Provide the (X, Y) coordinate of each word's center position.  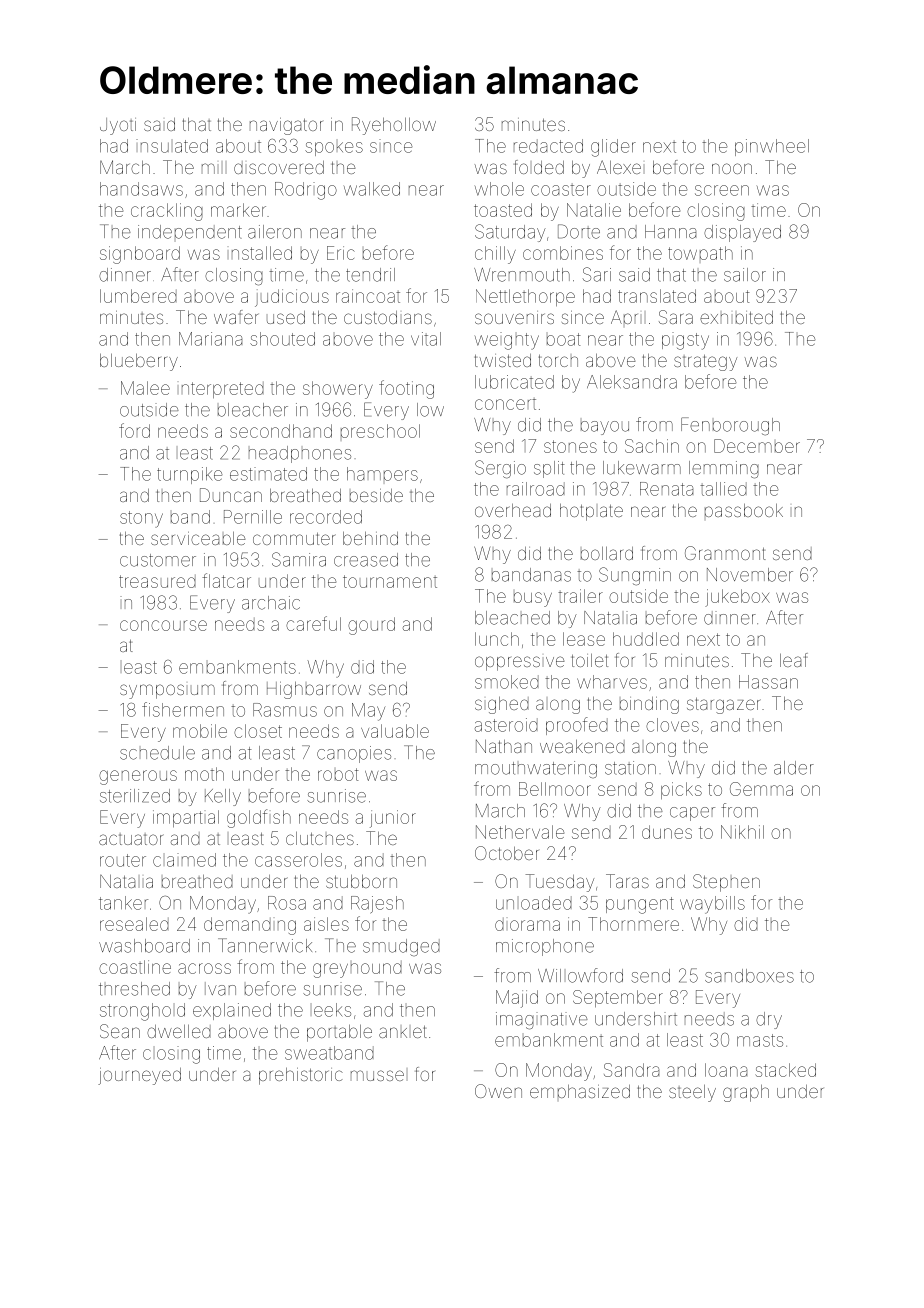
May (368, 712)
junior (393, 819)
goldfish (259, 818)
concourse (163, 625)
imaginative (542, 1021)
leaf (794, 660)
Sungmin (635, 576)
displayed (742, 233)
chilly (495, 255)
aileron (275, 232)
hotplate (591, 512)
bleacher (253, 410)
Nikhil (742, 832)
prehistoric (301, 1076)
